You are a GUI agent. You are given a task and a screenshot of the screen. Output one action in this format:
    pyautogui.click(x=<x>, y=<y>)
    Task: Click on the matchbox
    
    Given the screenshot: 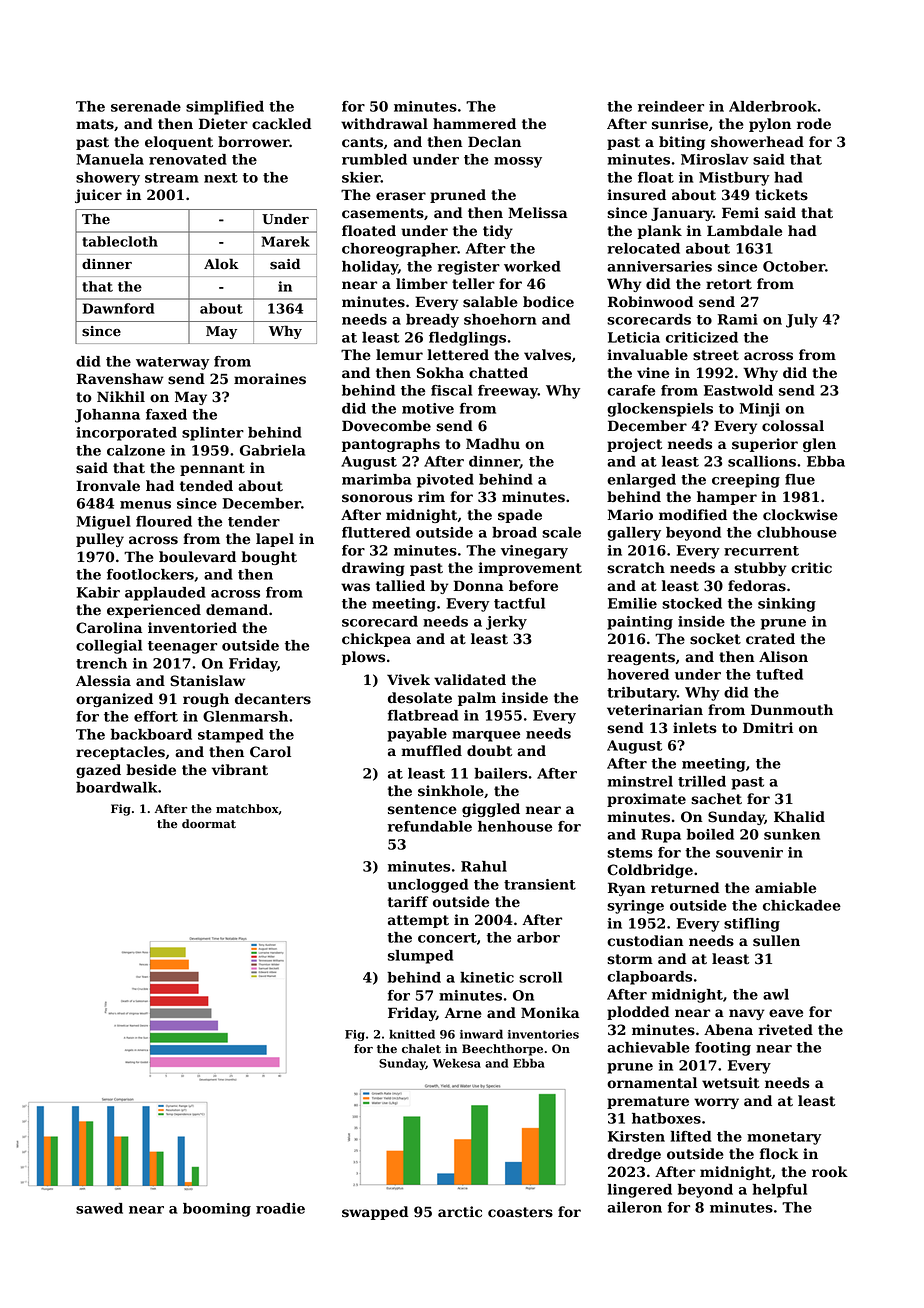 What is the action you would take?
    pyautogui.click(x=247, y=809)
